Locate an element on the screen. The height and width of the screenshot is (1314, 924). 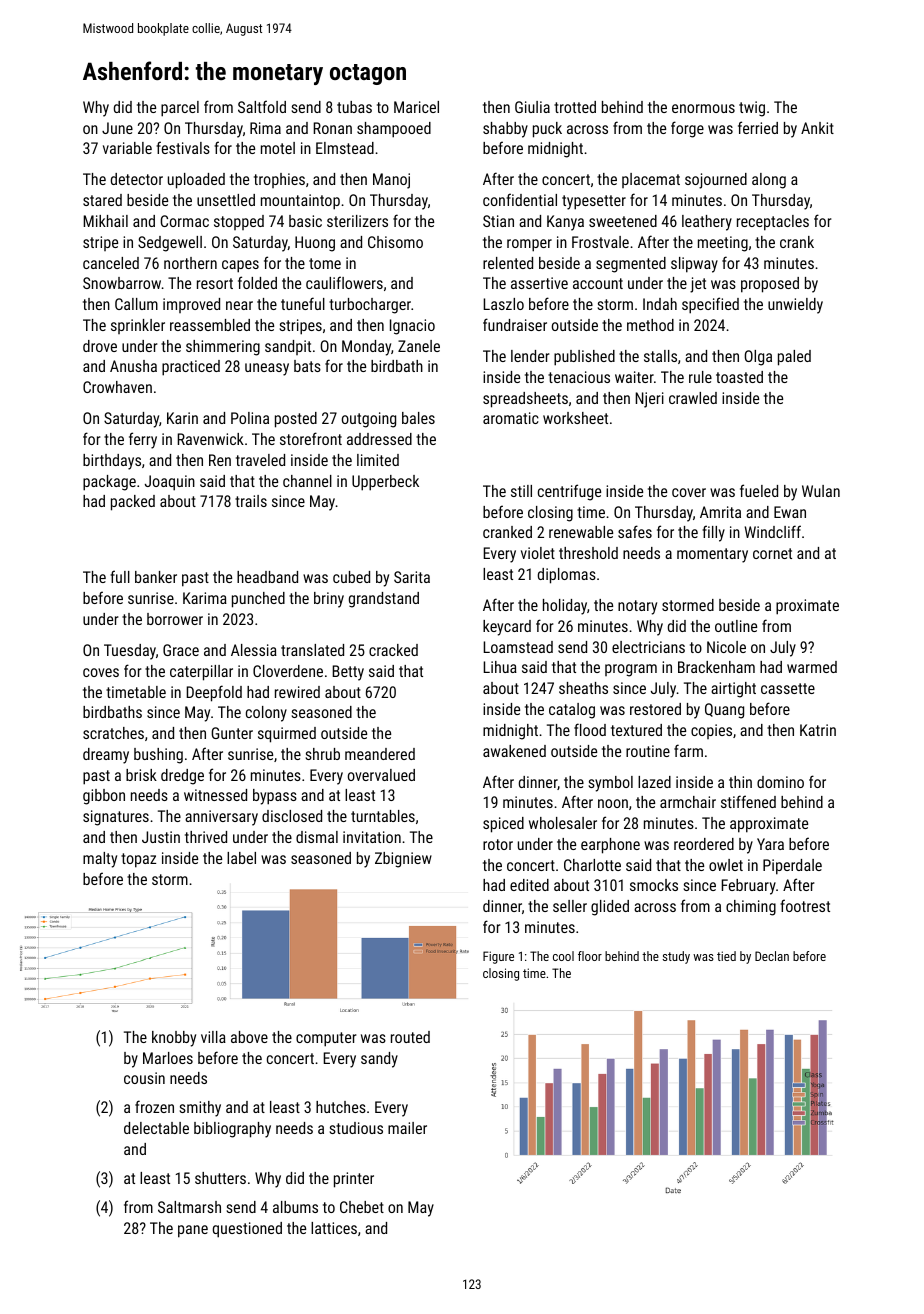
Polina is located at coordinates (250, 418).
